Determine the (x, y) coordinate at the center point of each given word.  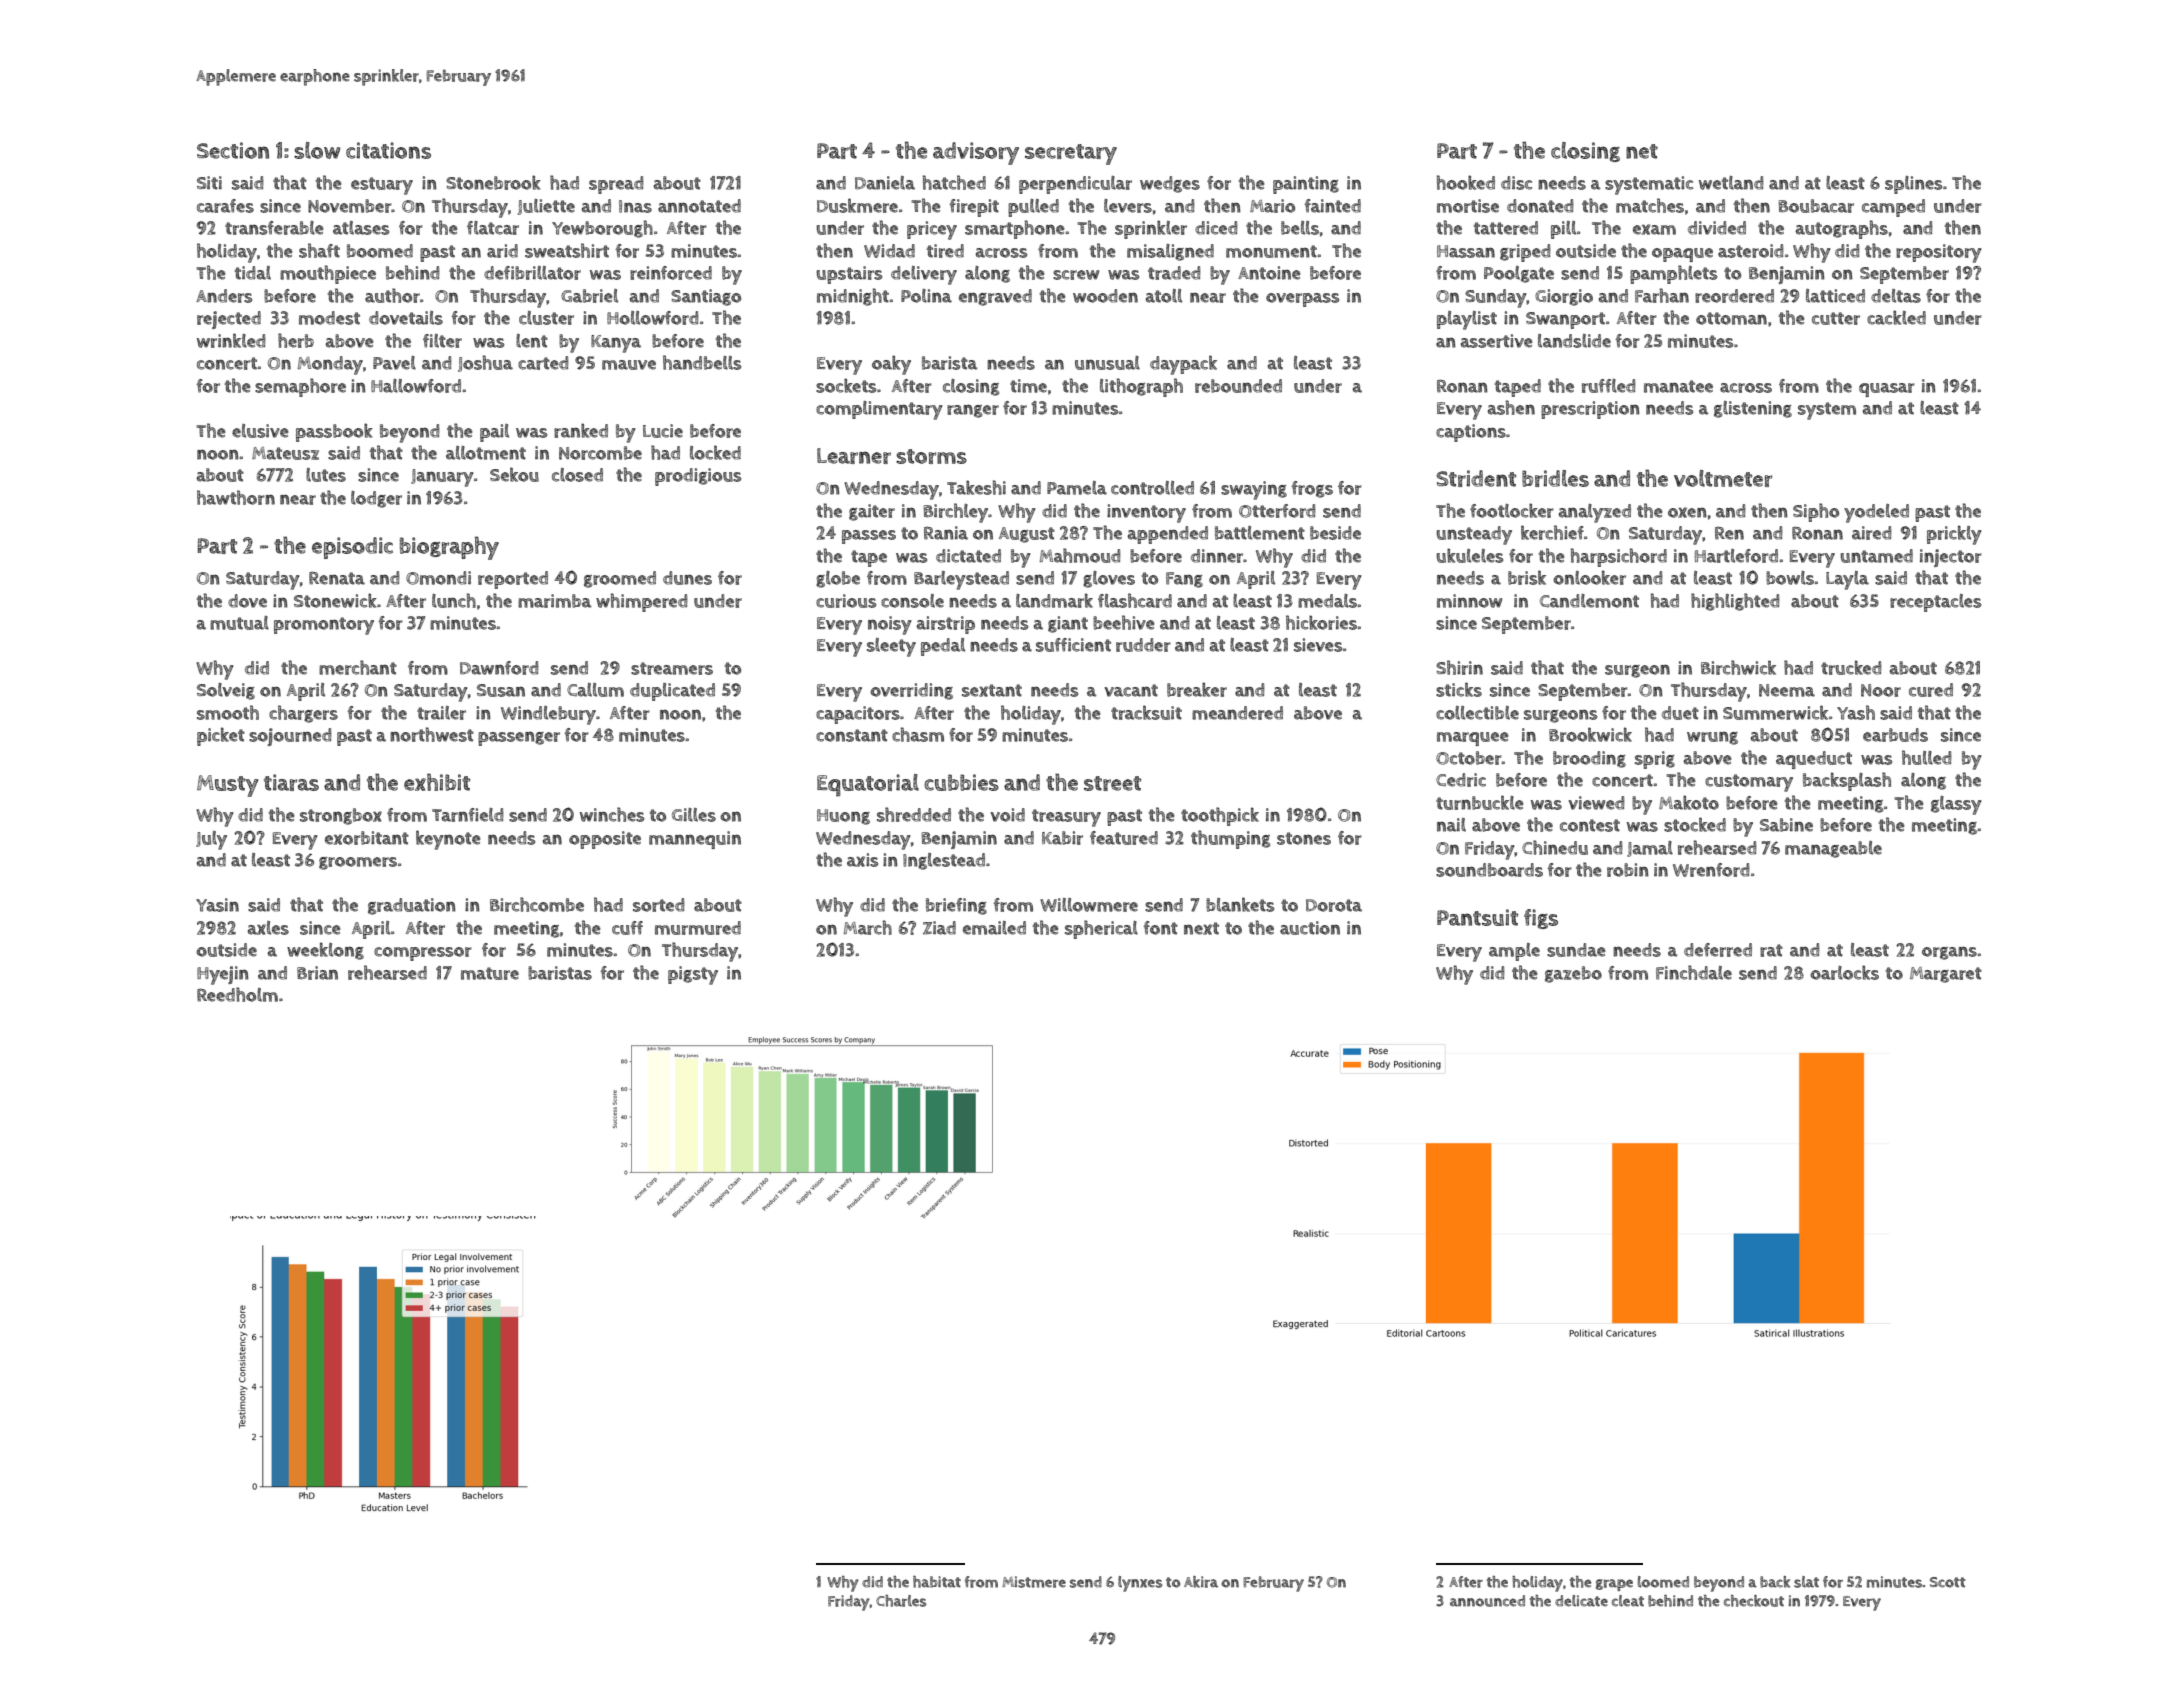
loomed (1663, 1582)
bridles (1555, 478)
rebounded (1238, 386)
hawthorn (236, 497)
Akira (1201, 1582)
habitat (937, 1582)
